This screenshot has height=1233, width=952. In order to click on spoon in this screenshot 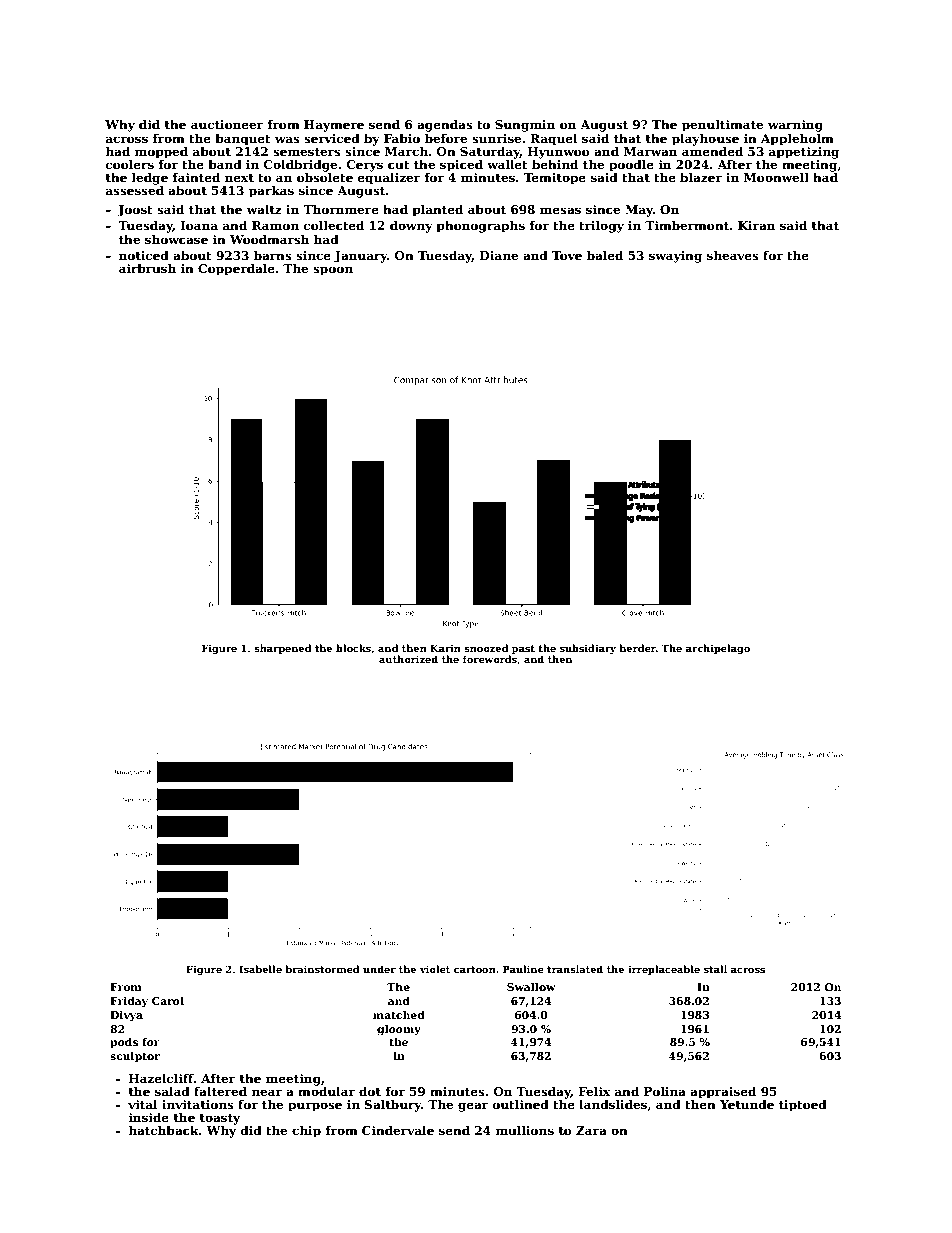, I will do `click(333, 271)`.
